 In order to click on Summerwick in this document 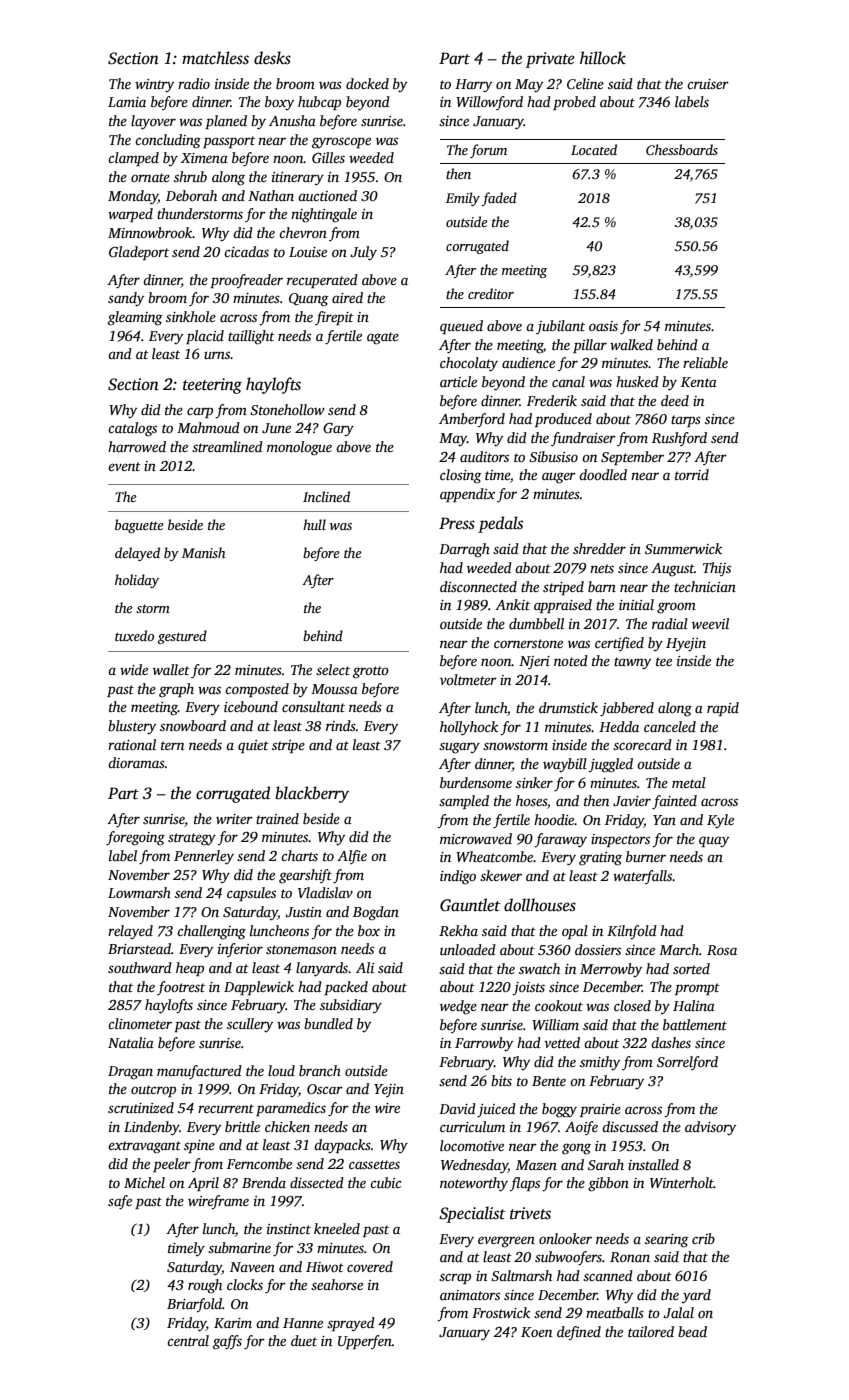, I will do `click(683, 548)`.
